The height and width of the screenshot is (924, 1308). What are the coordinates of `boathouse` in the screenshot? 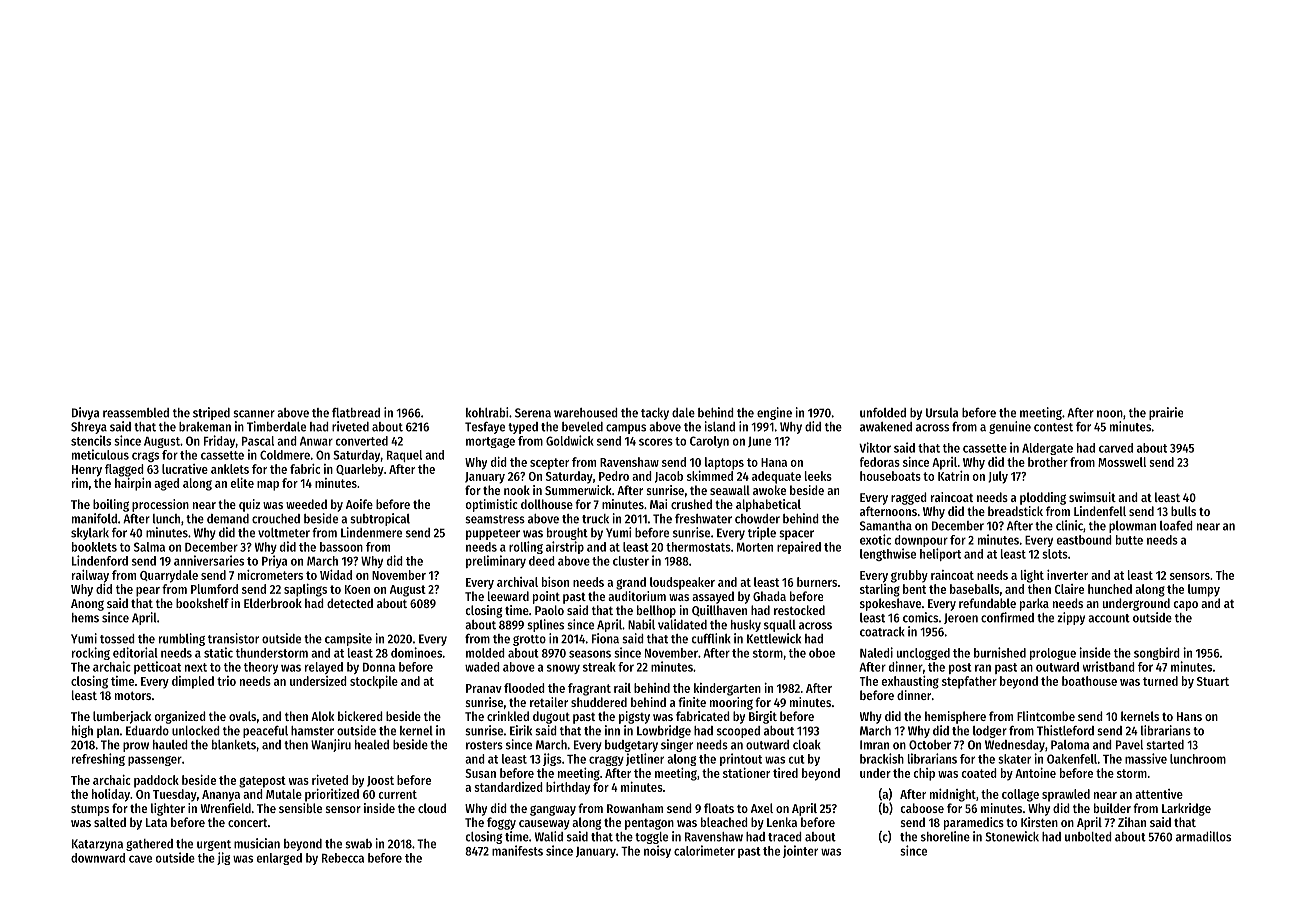 It's located at (1089, 681).
